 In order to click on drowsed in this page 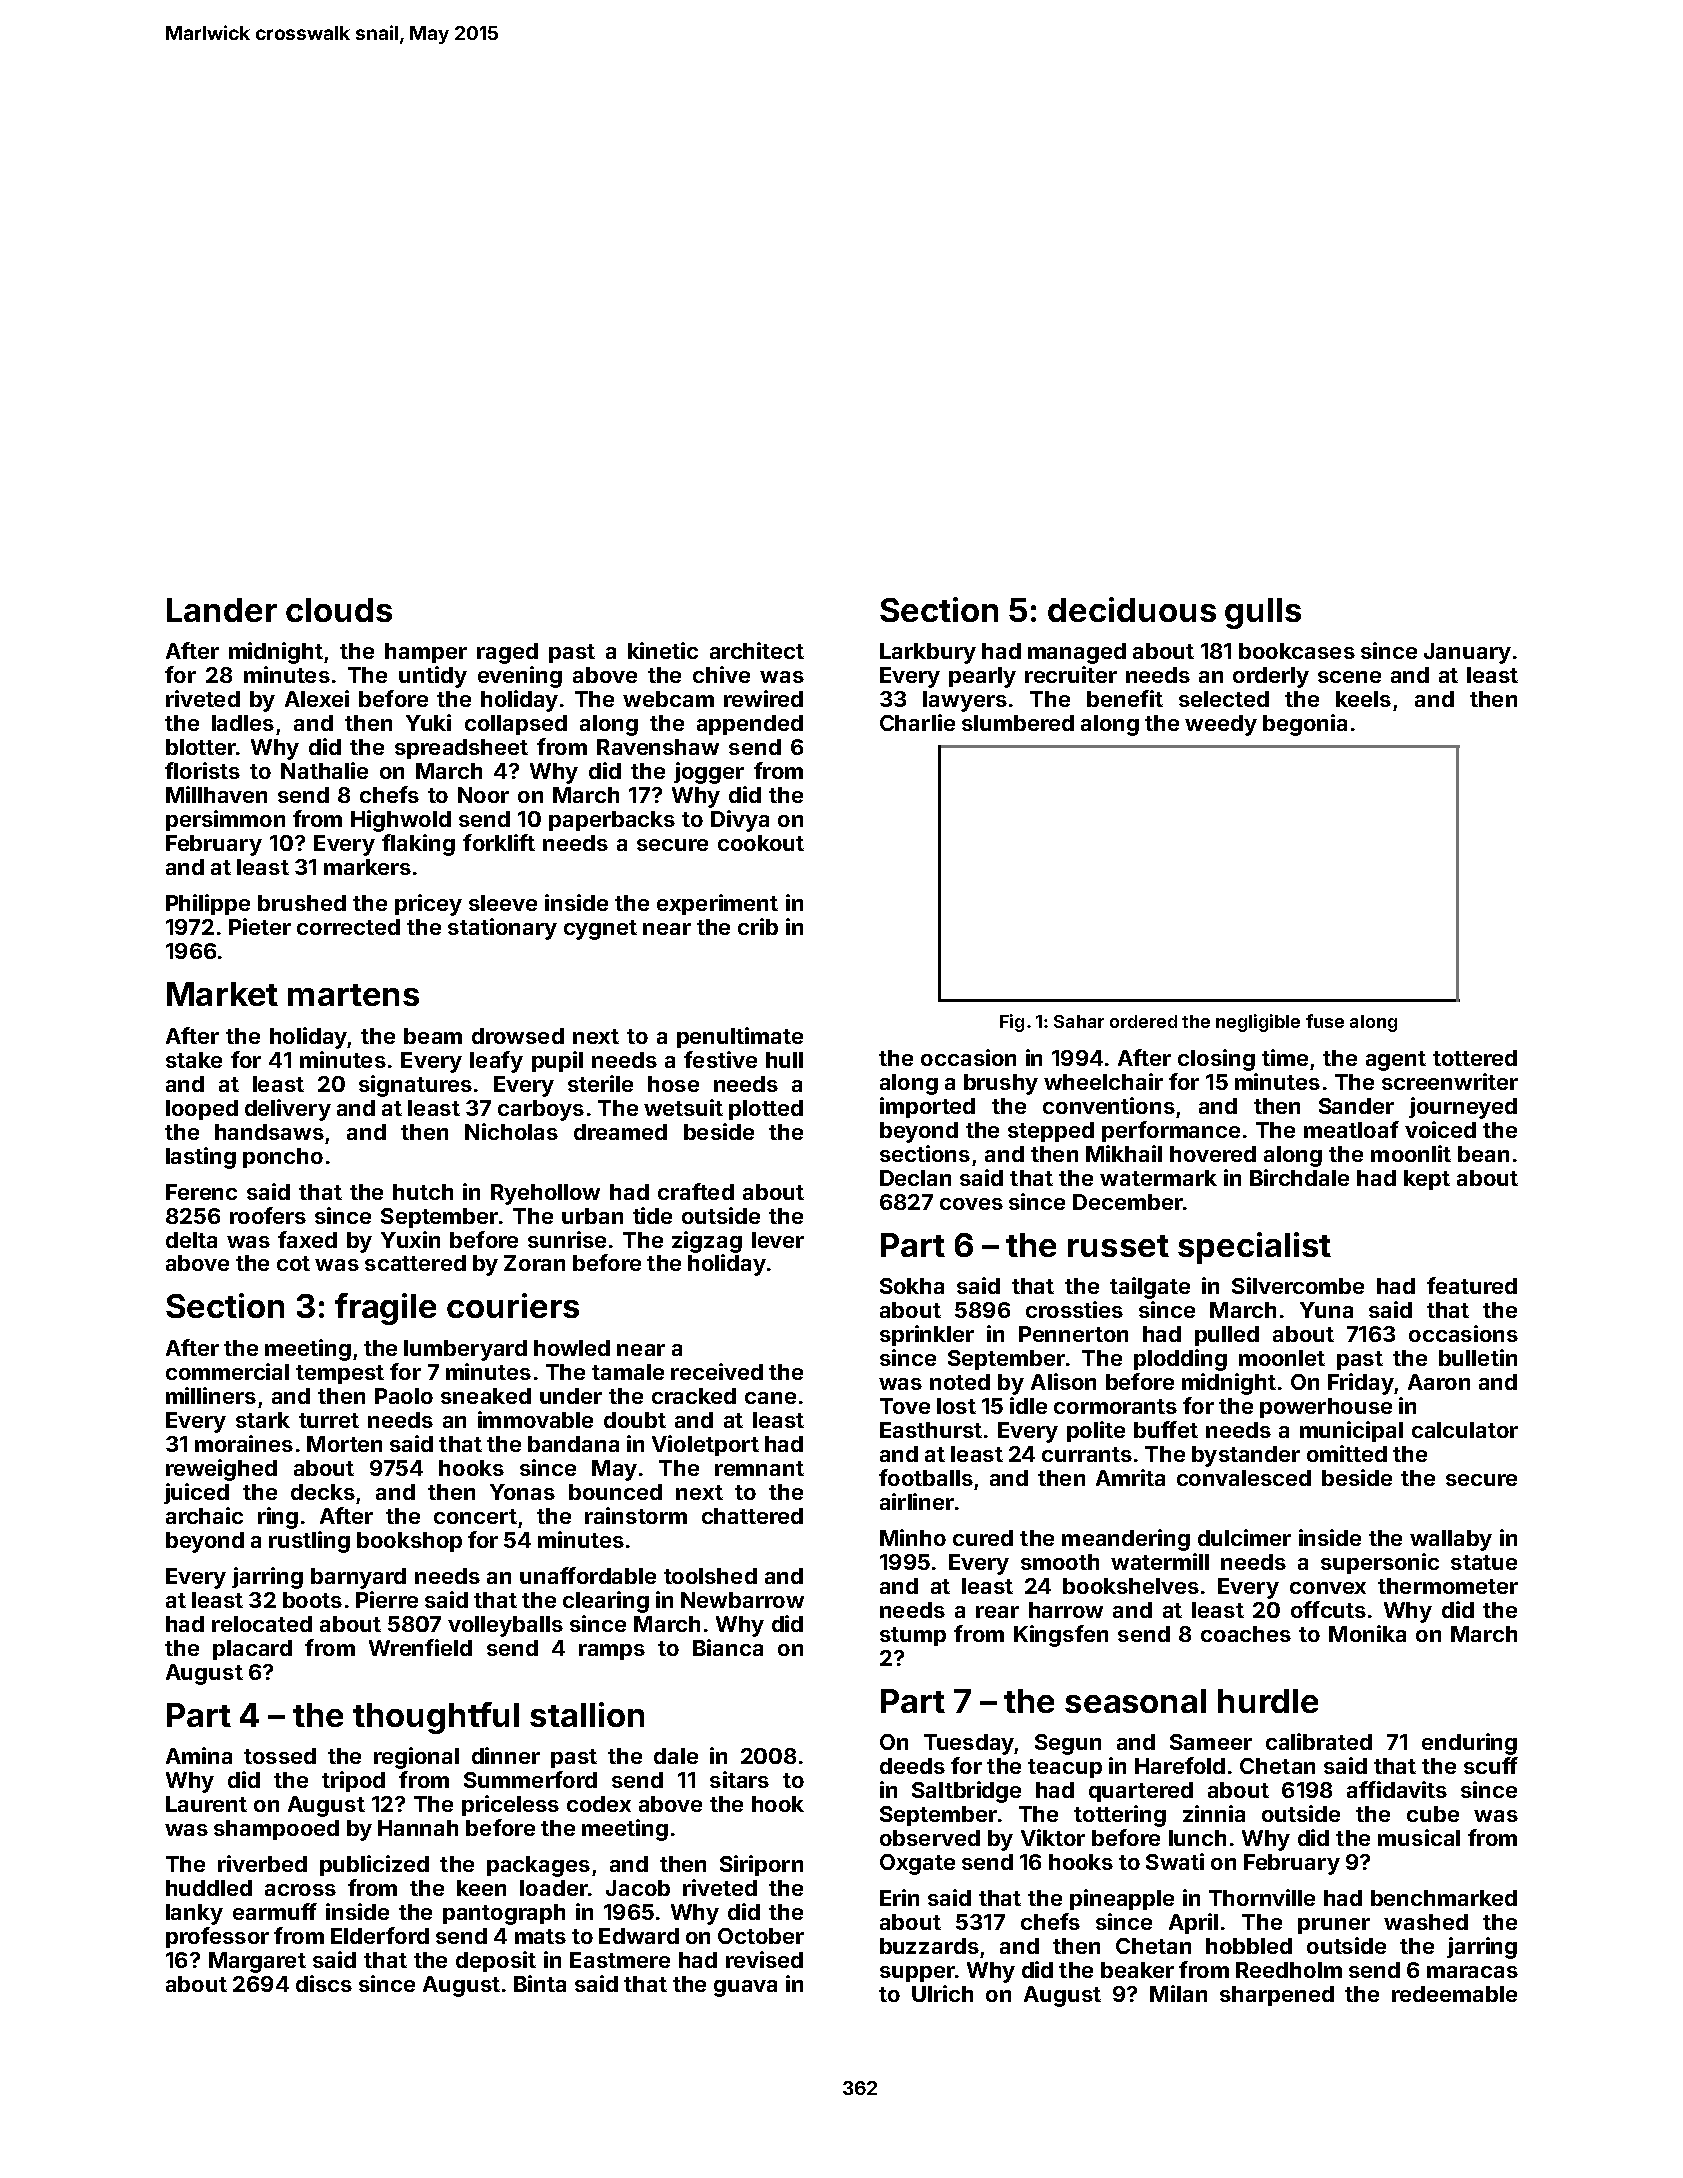, I will do `click(518, 1036)`.
